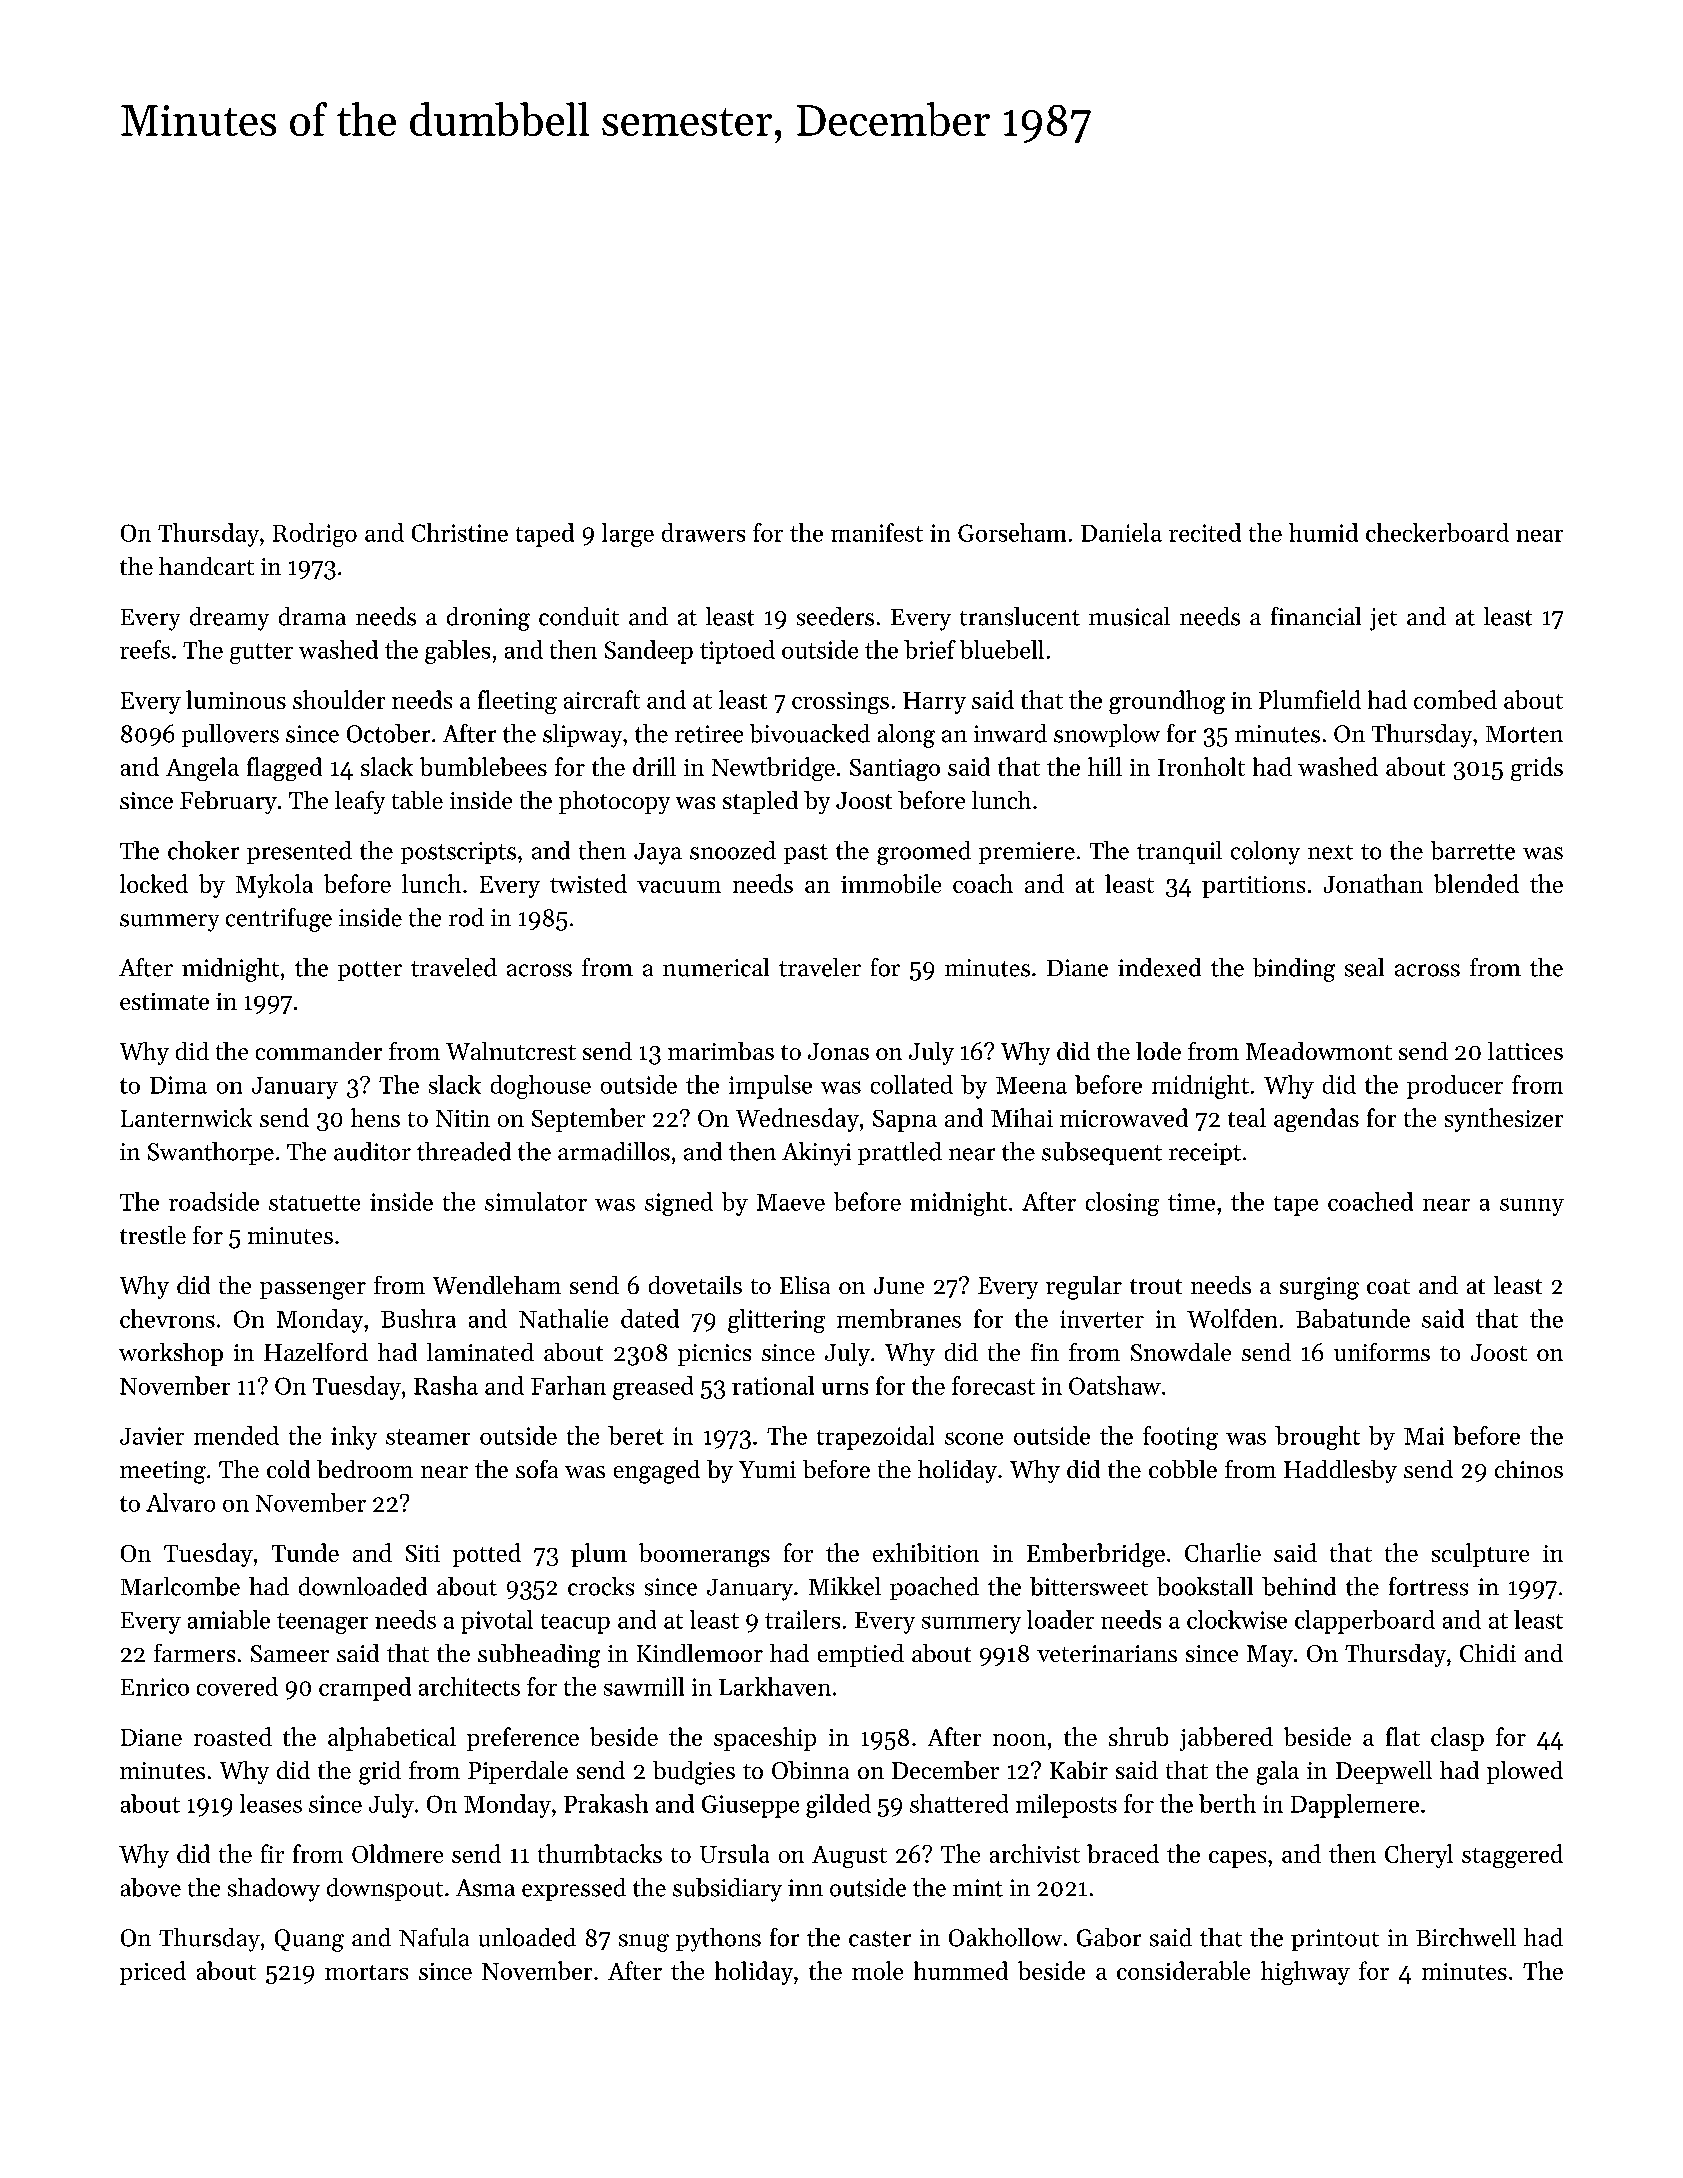 This image has height=2178, width=1683. Describe the element at coordinates (1201, 766) in the image. I see `Ironholt` at that location.
